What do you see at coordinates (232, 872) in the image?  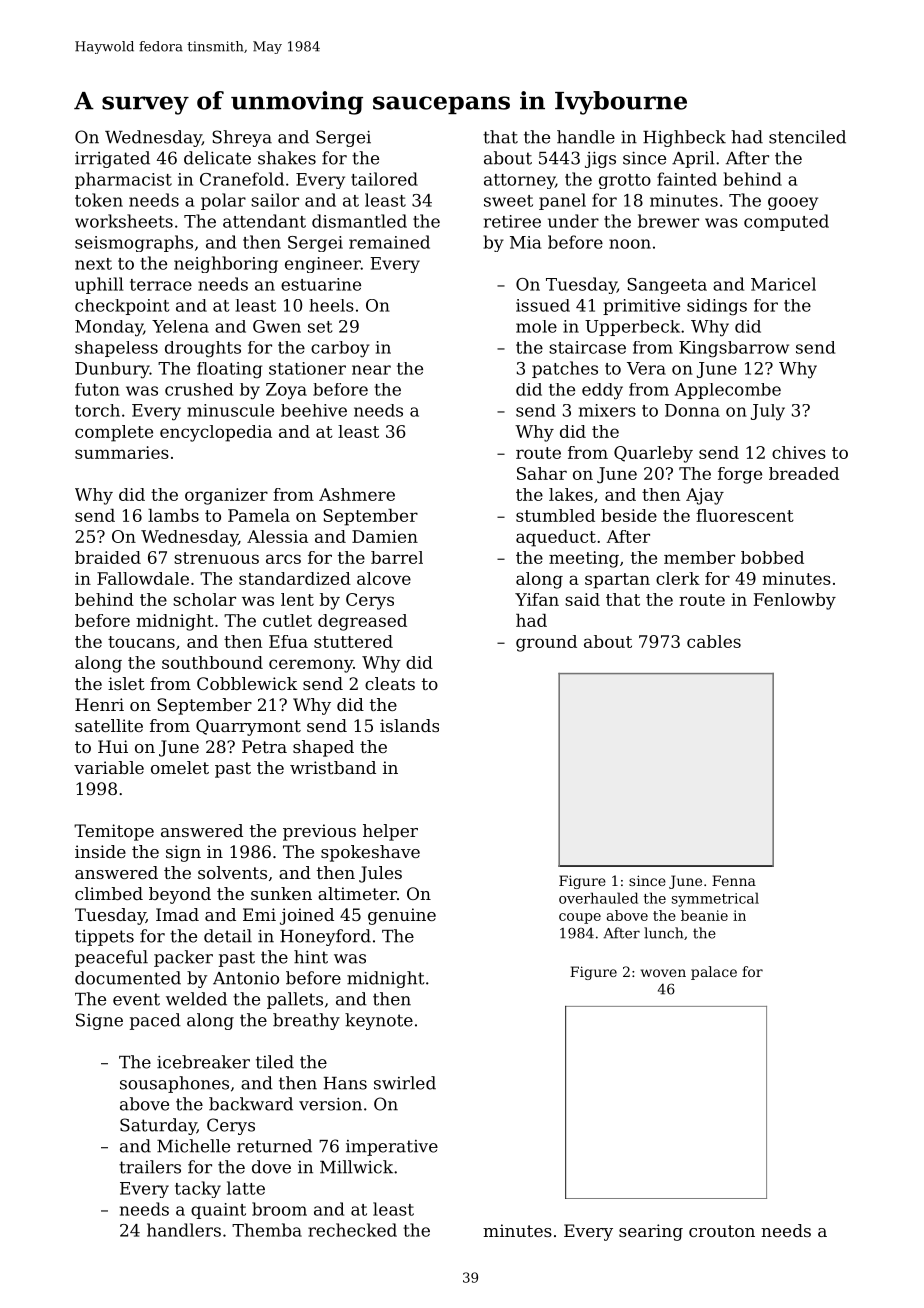 I see `solvents` at bounding box center [232, 872].
